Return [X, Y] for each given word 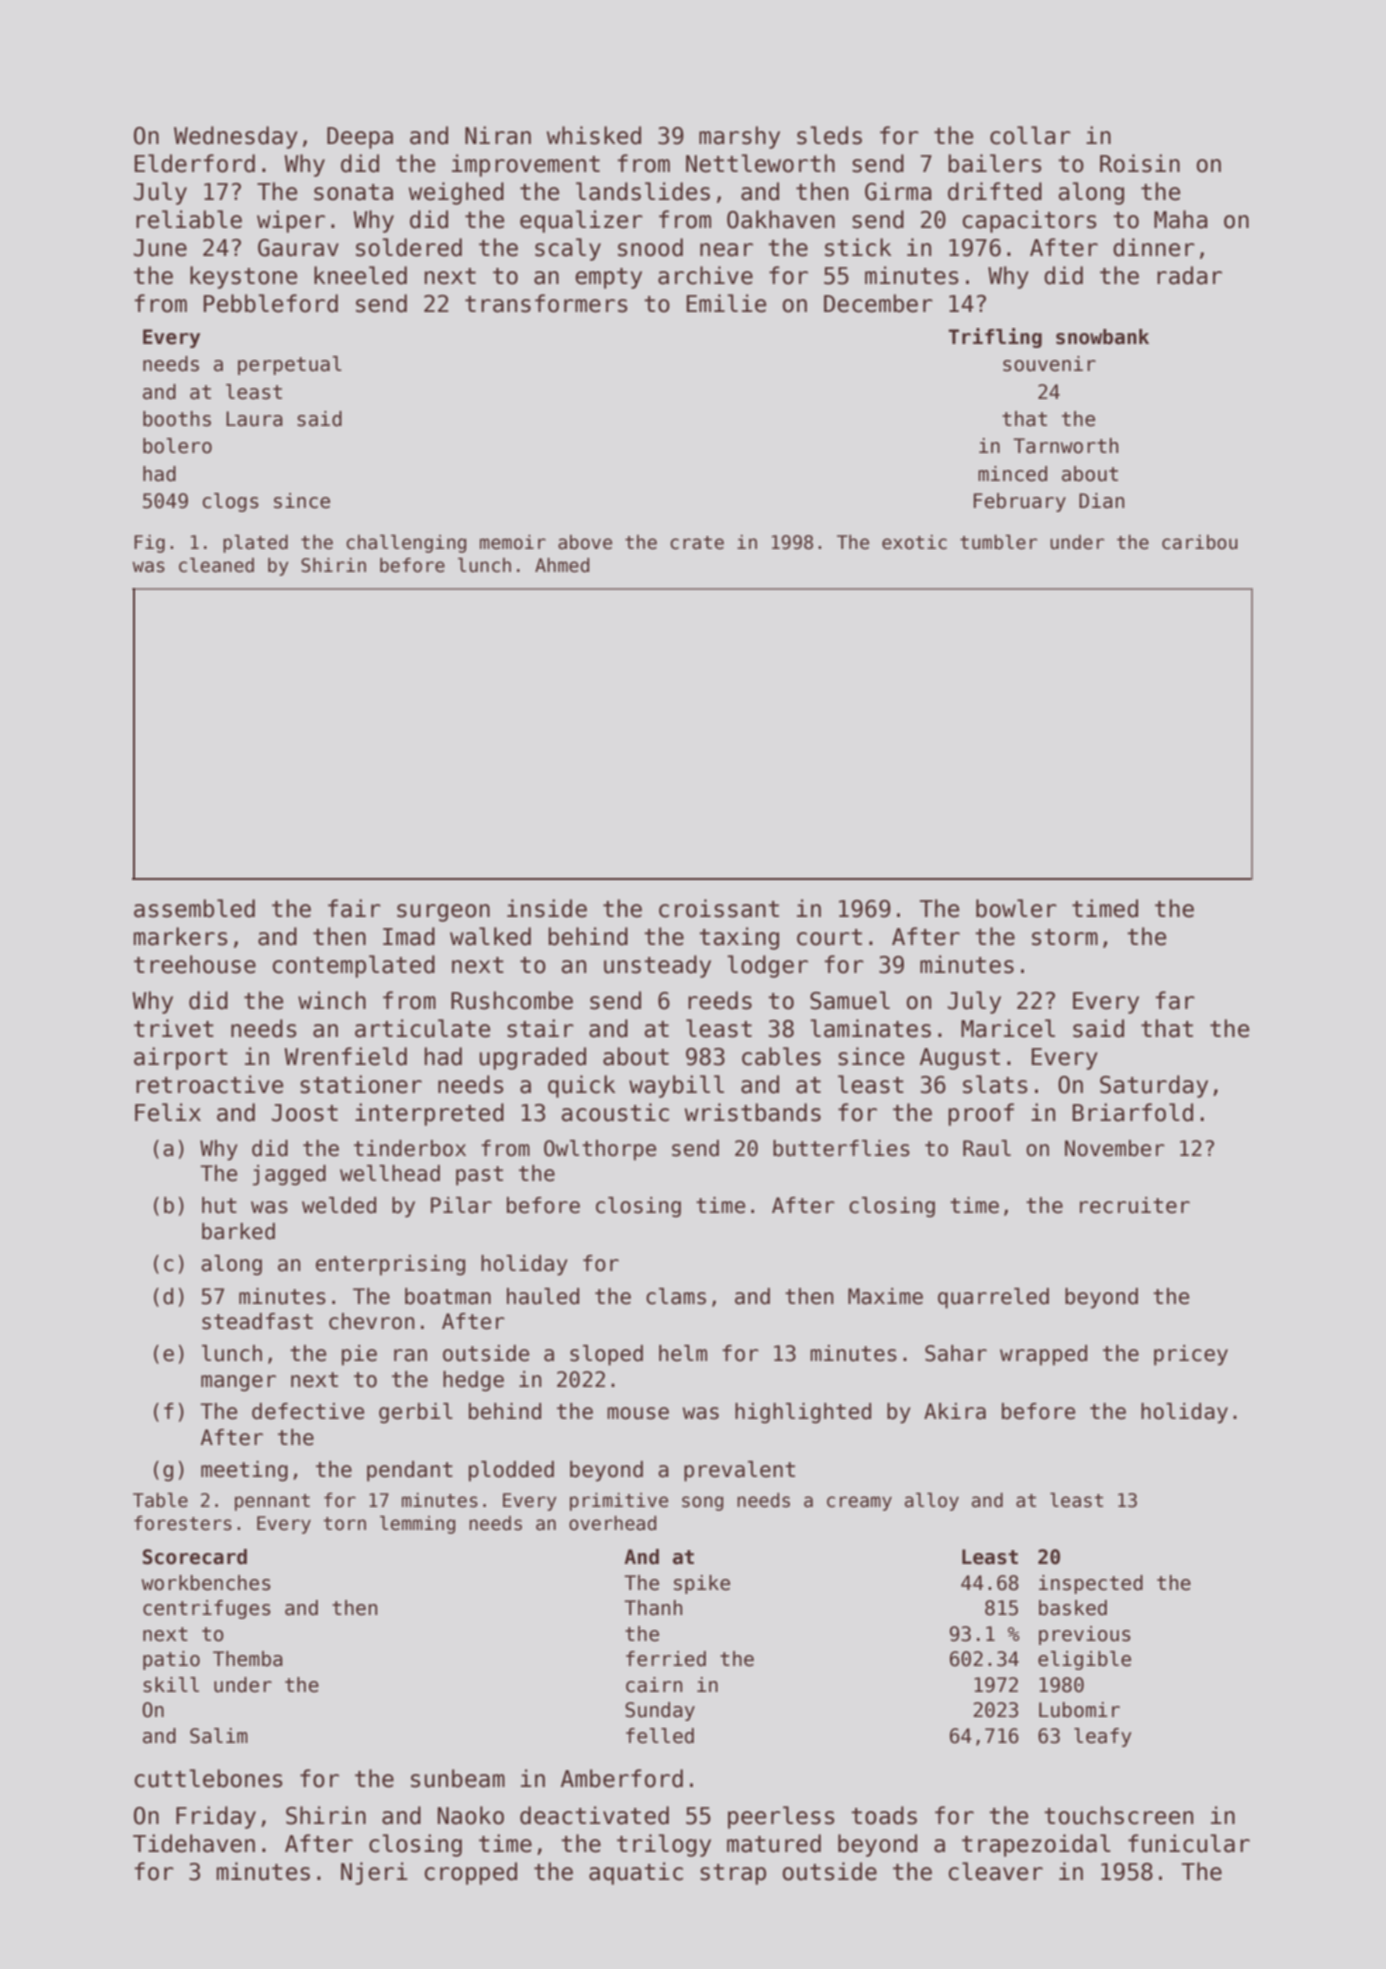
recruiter [1135, 1205]
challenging [406, 544]
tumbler [998, 542]
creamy [859, 1503]
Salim [219, 1736]
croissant [719, 908]
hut [219, 1205]
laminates [870, 1028]
